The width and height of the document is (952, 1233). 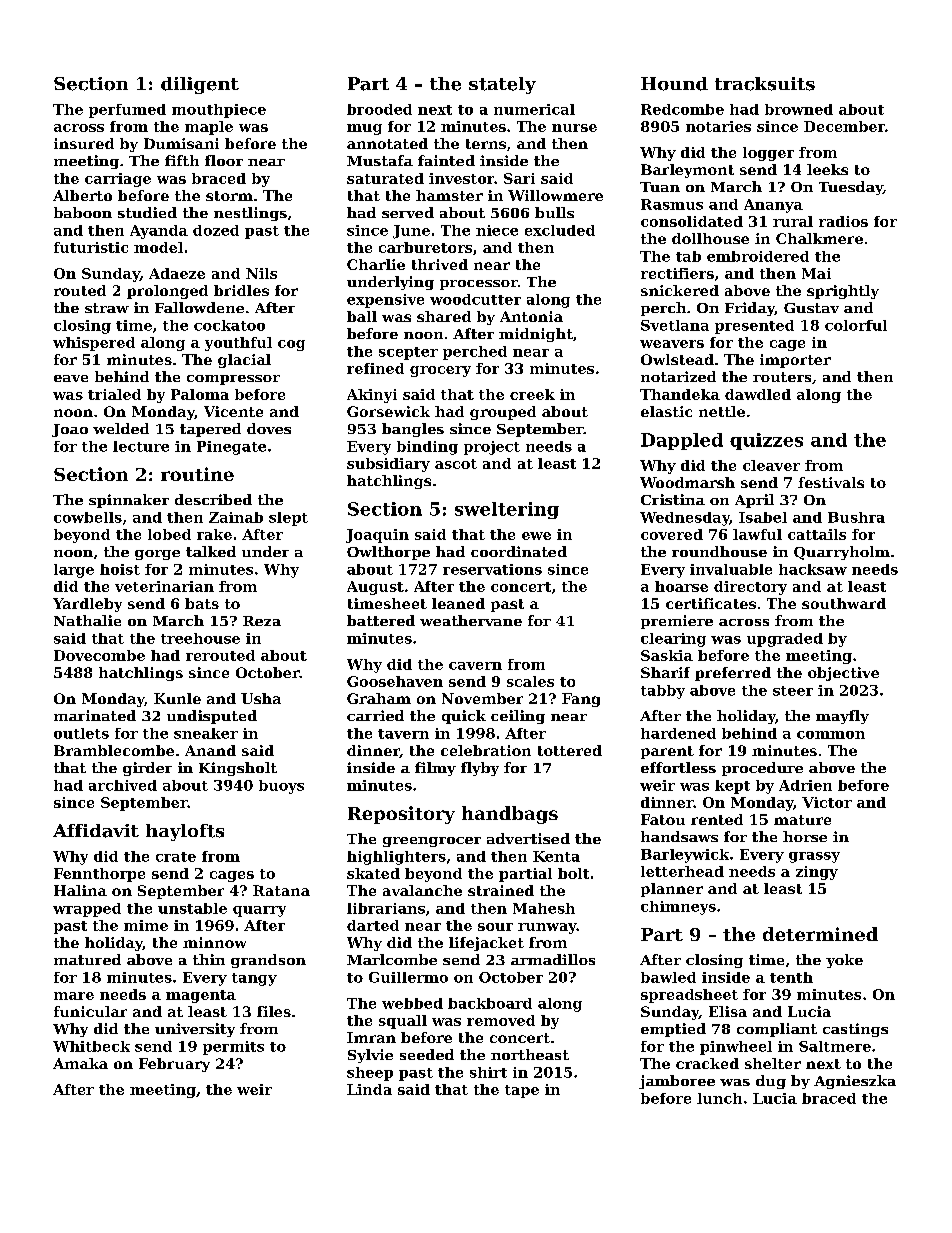 What do you see at coordinates (82, 195) in the document?
I see `Alberto` at bounding box center [82, 195].
